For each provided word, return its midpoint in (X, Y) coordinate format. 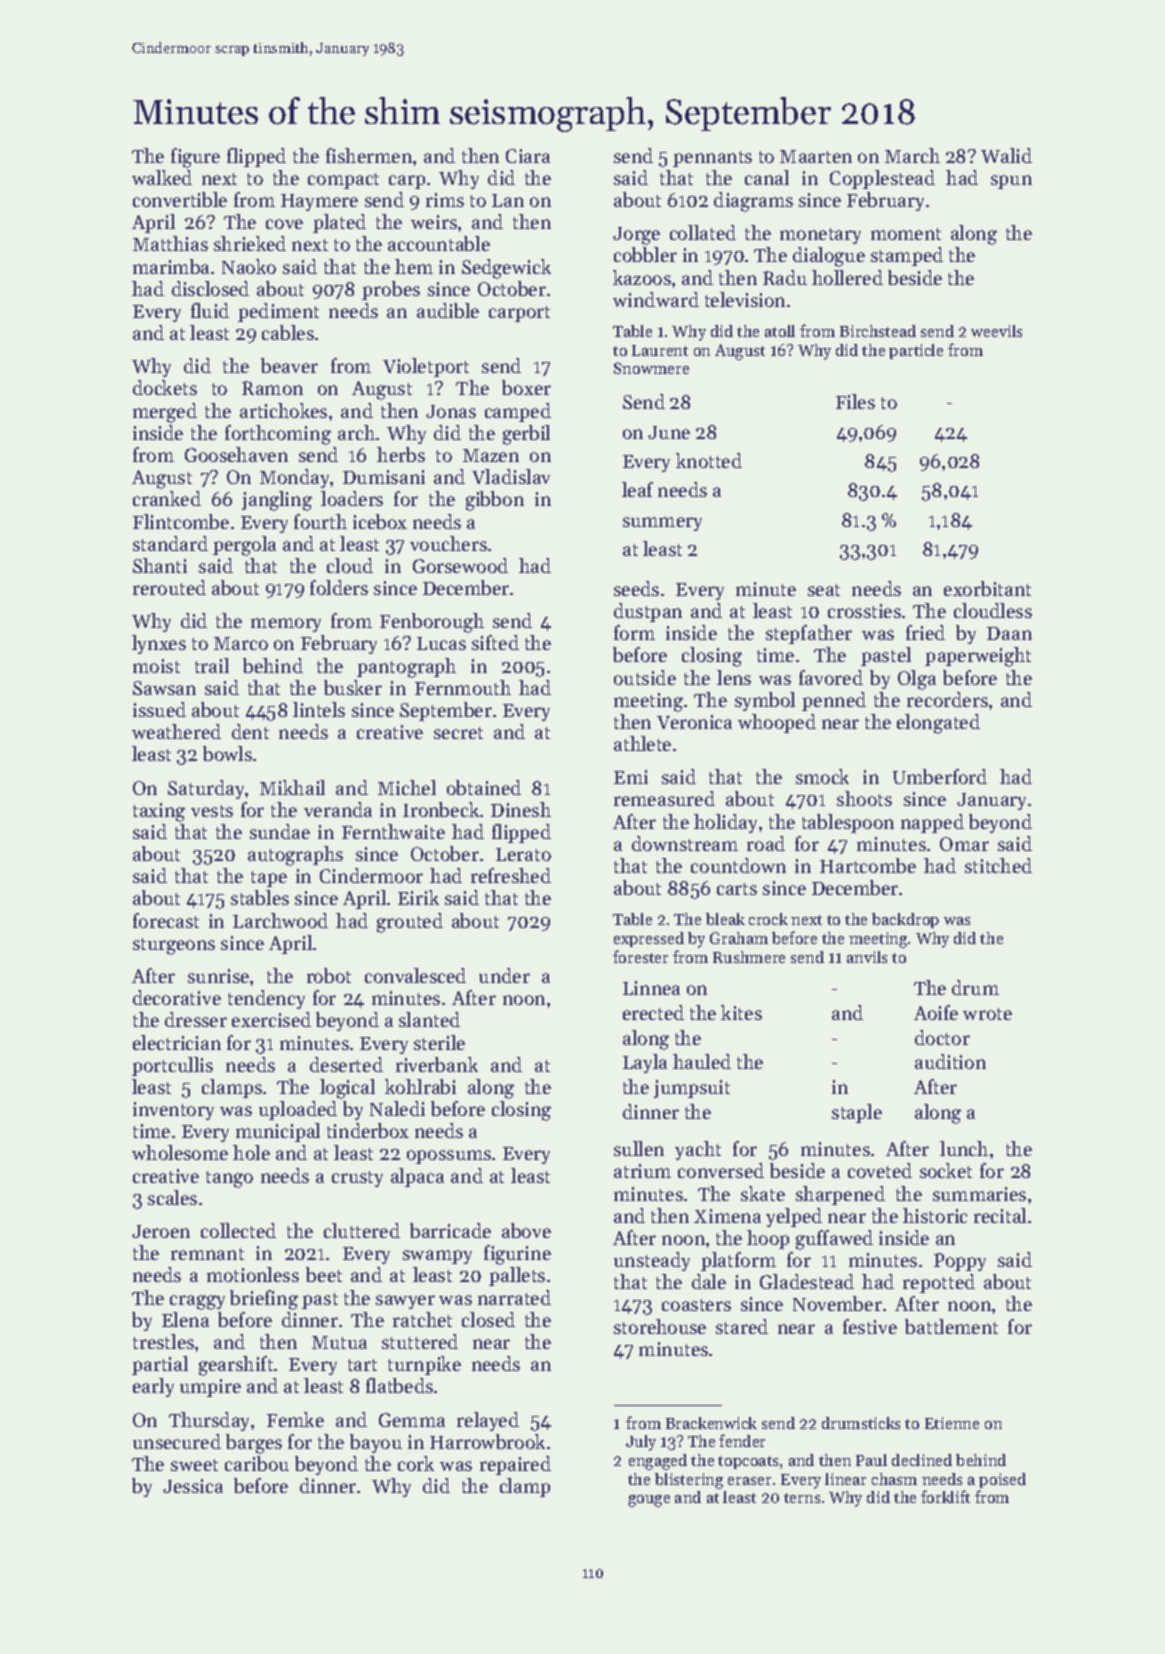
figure (195, 158)
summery (662, 524)
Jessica (193, 1486)
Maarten (816, 156)
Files (855, 401)
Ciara (528, 156)
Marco (241, 643)
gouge (649, 1501)
